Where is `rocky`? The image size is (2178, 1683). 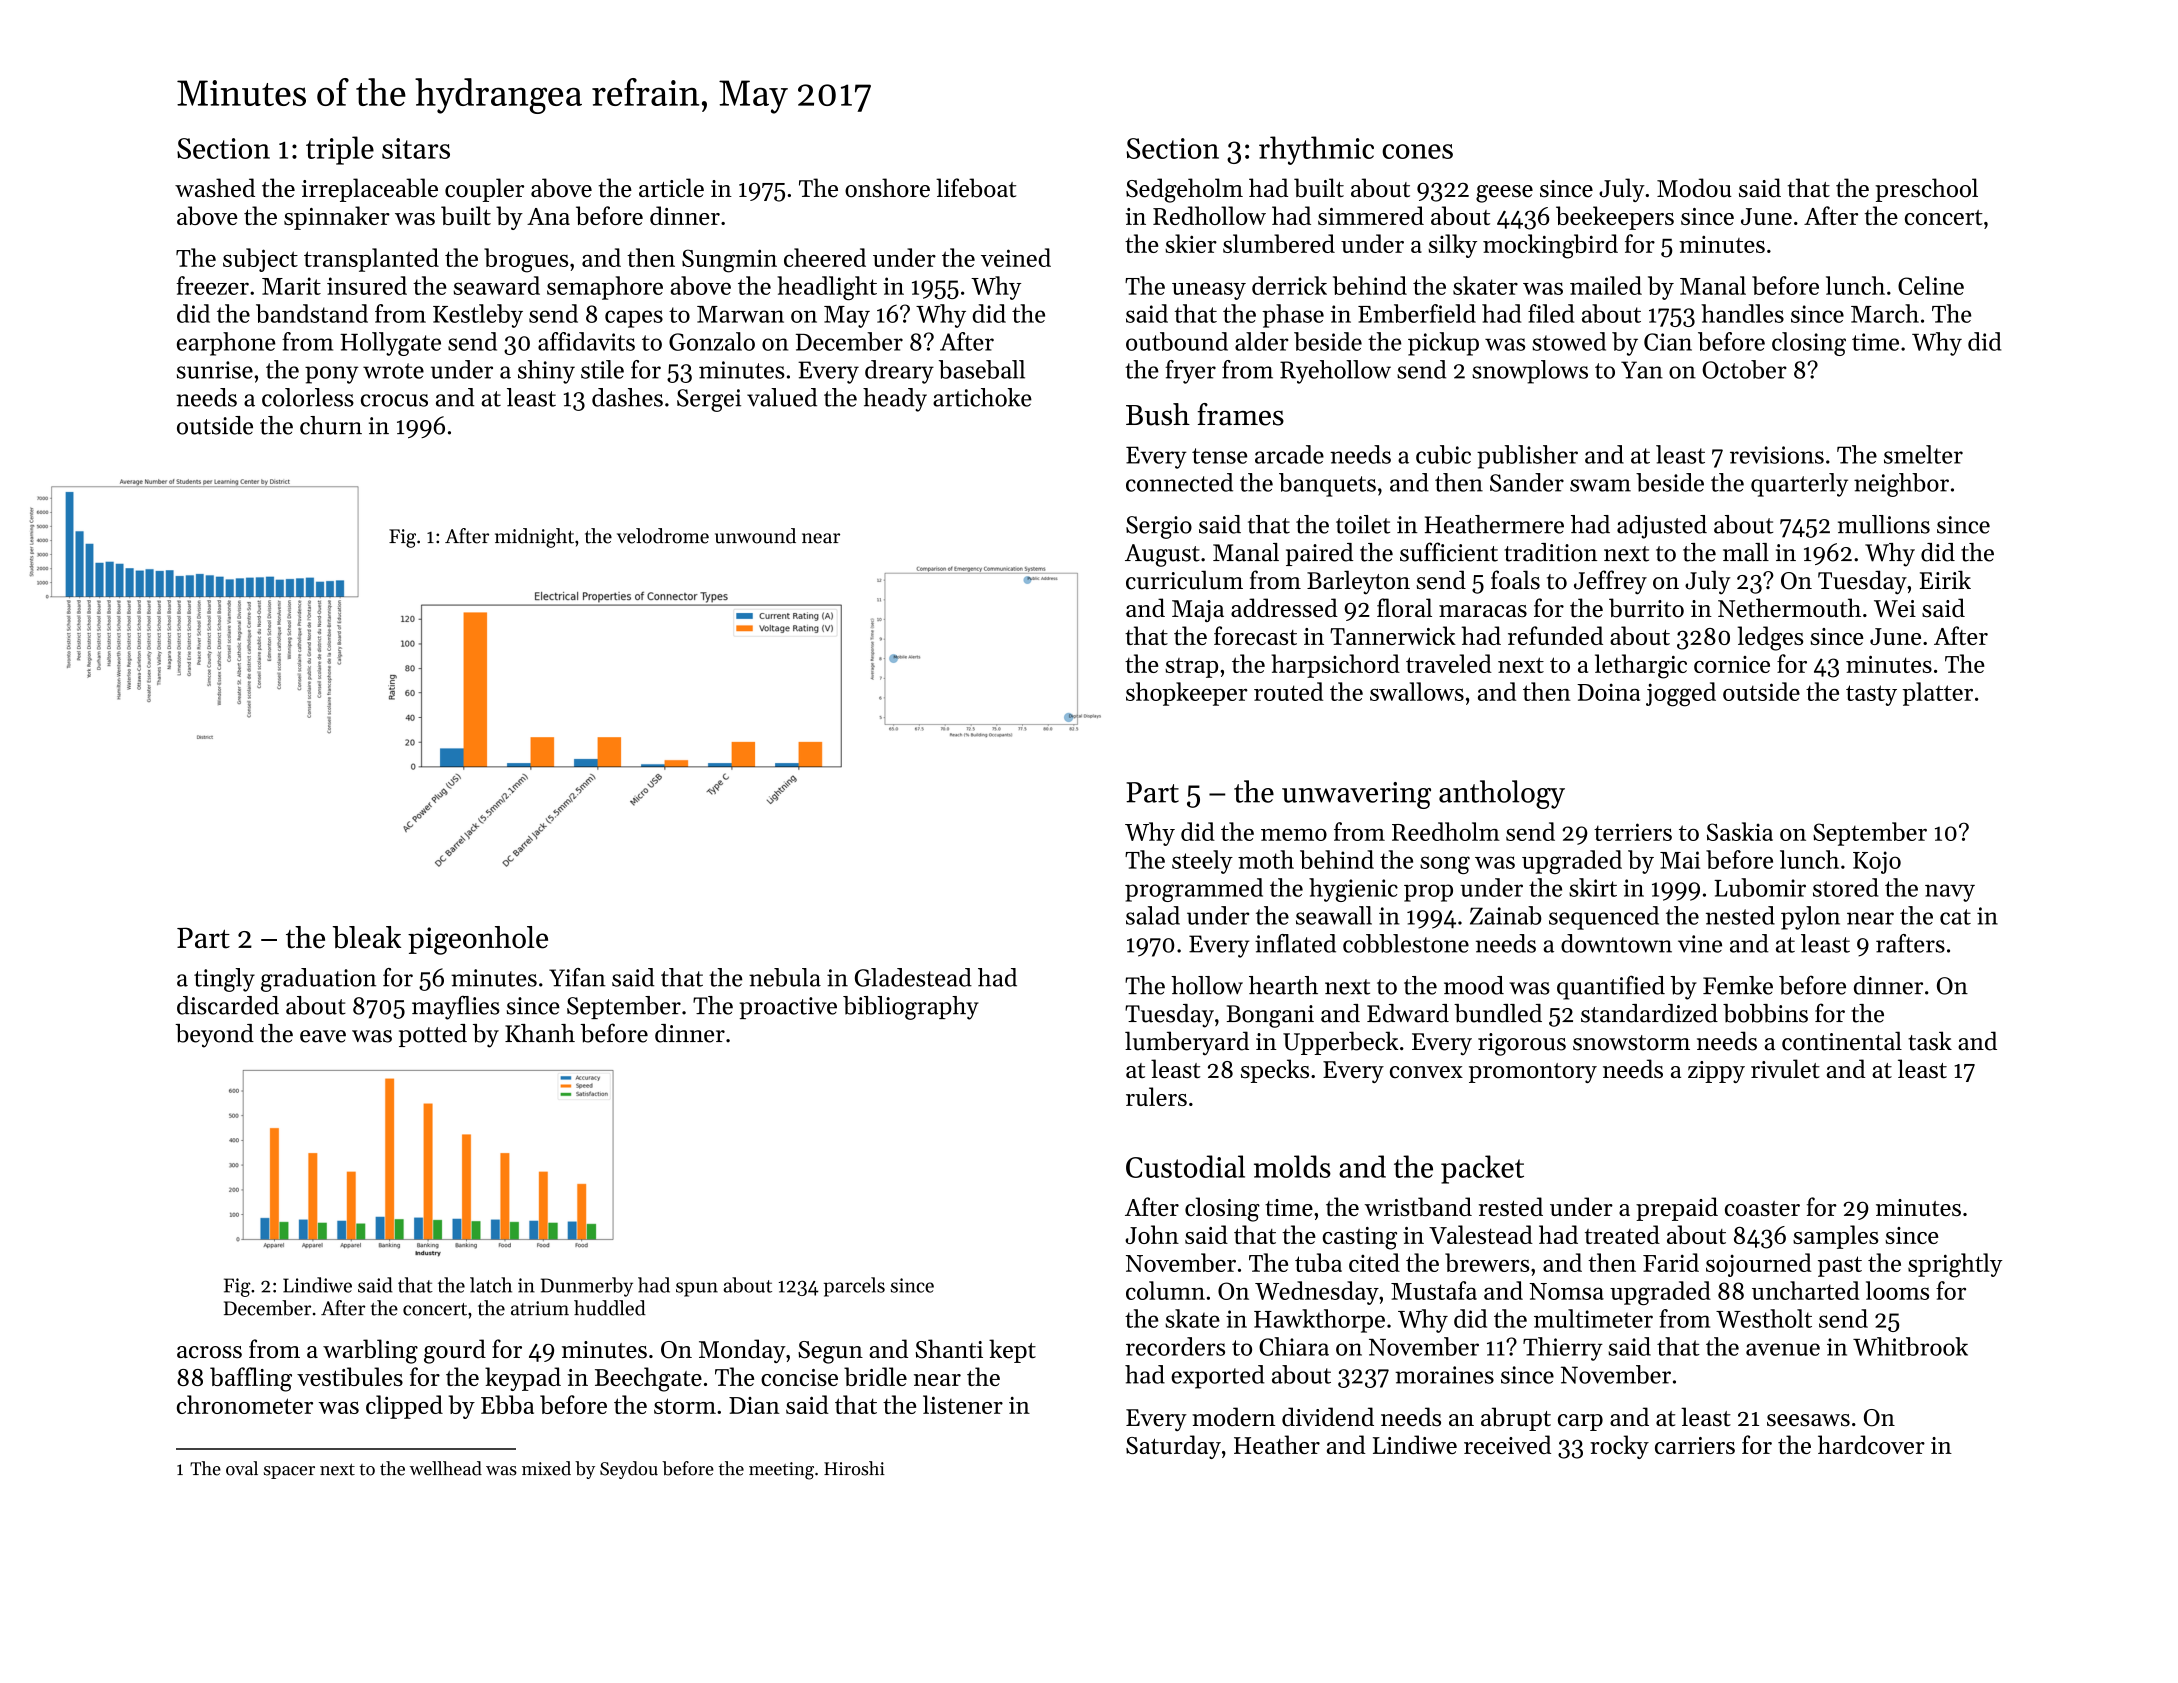 rocky is located at coordinates (1619, 1447).
